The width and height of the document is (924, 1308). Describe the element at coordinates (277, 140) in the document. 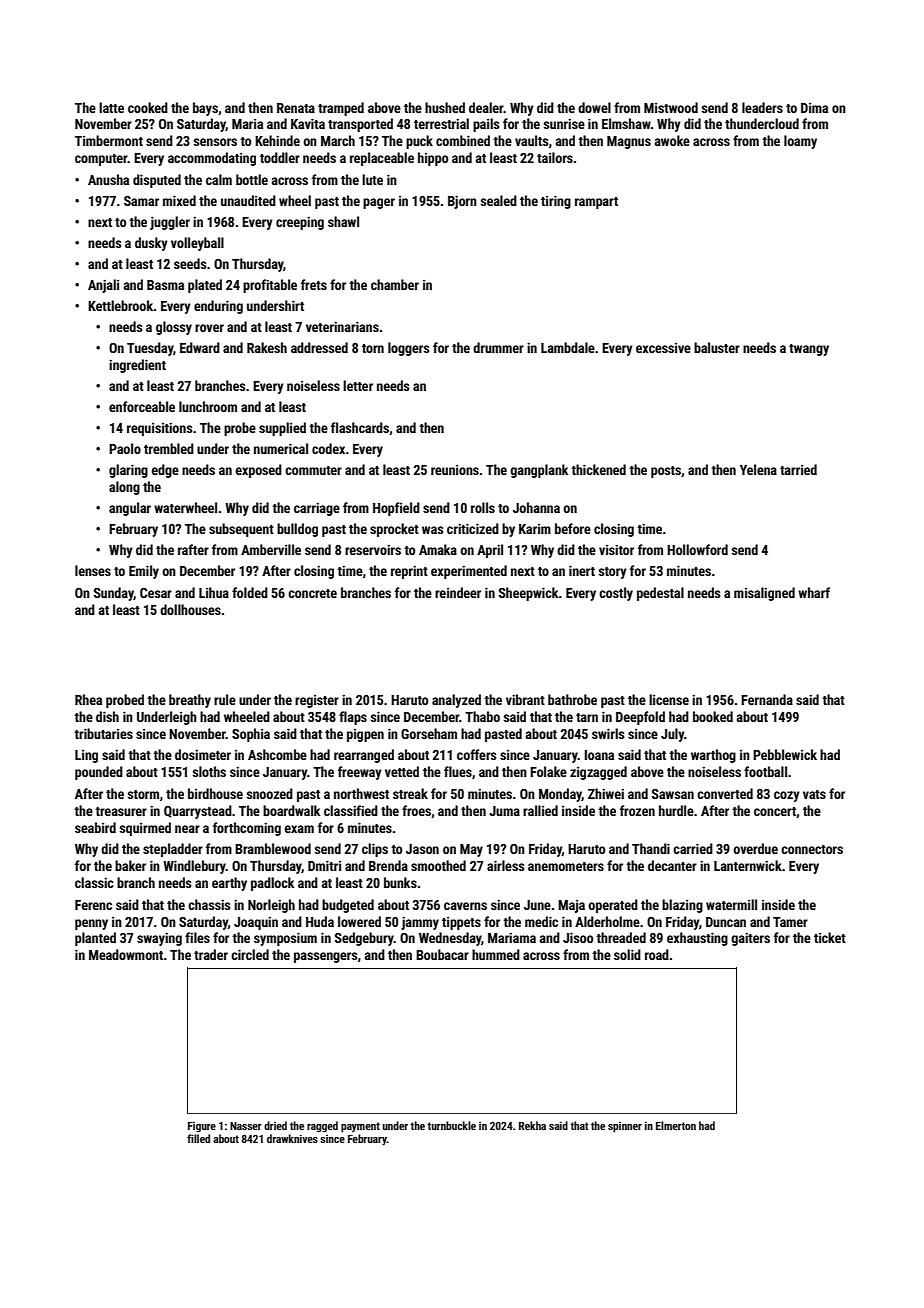

I see `Kehinde` at that location.
